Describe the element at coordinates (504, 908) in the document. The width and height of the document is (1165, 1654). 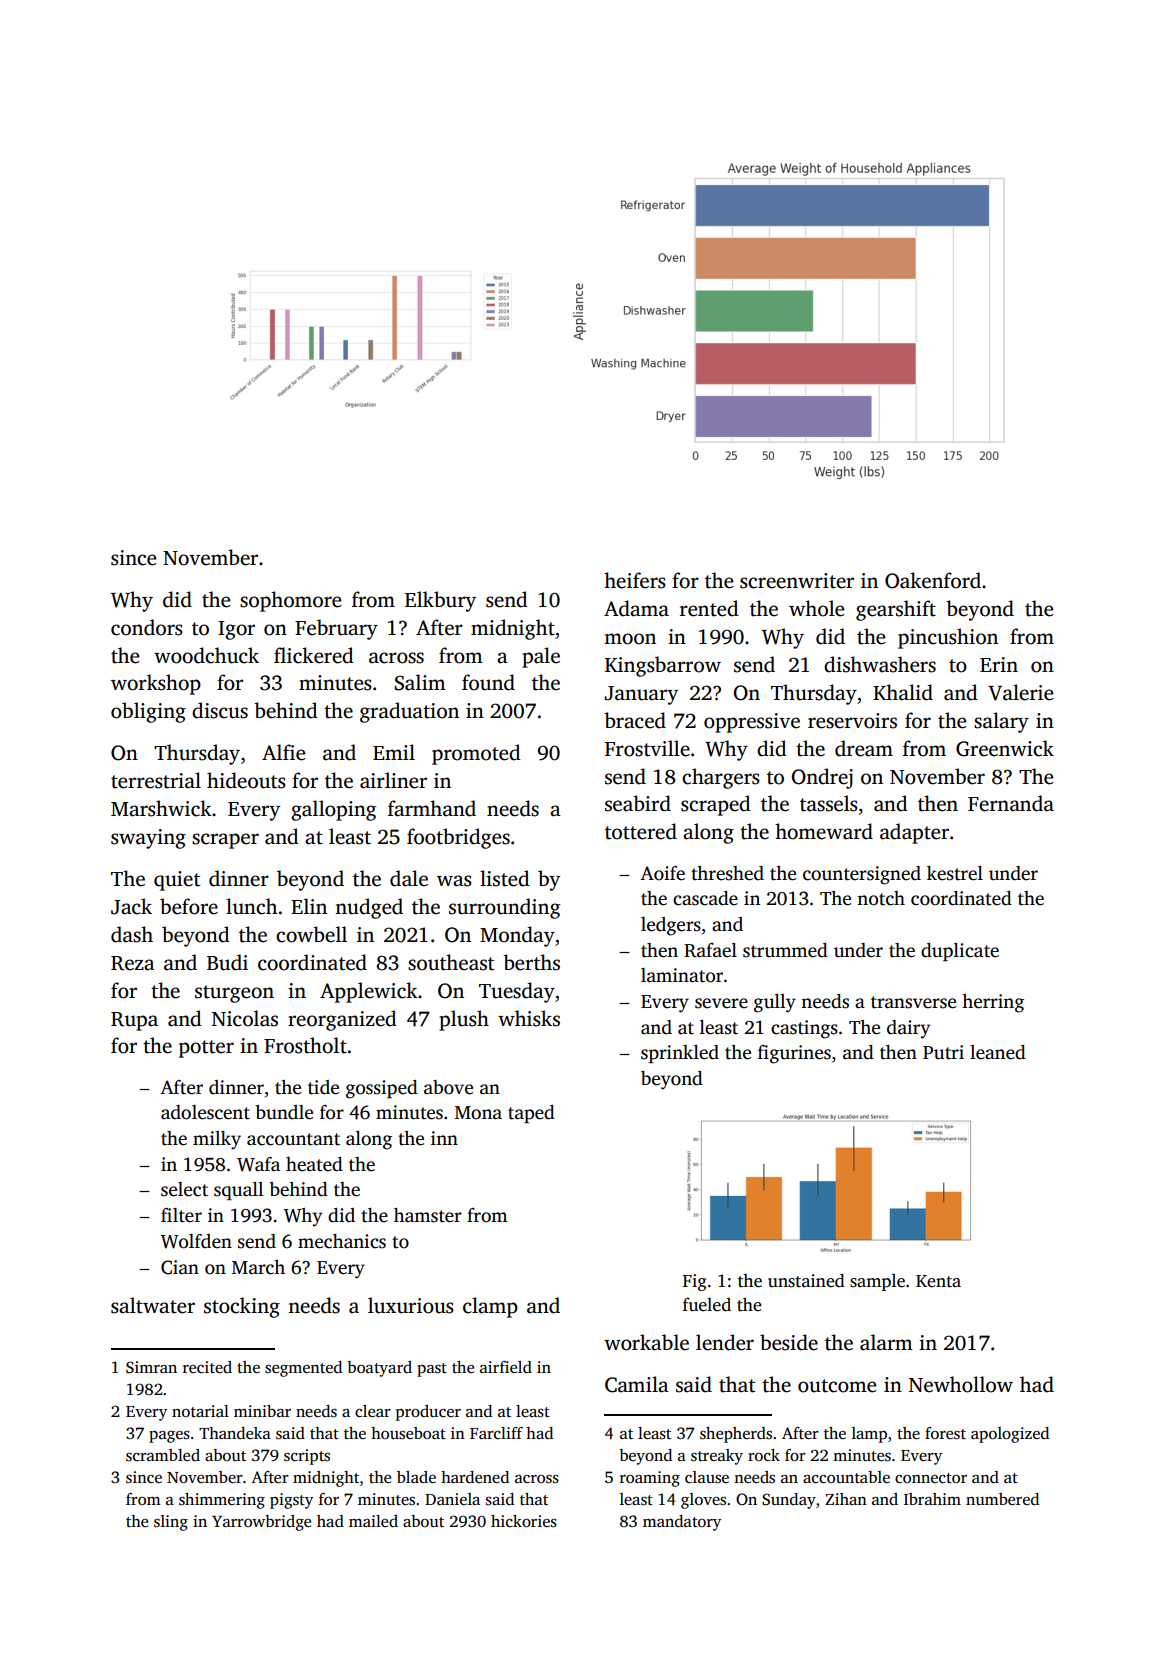
I see `surrounding` at that location.
